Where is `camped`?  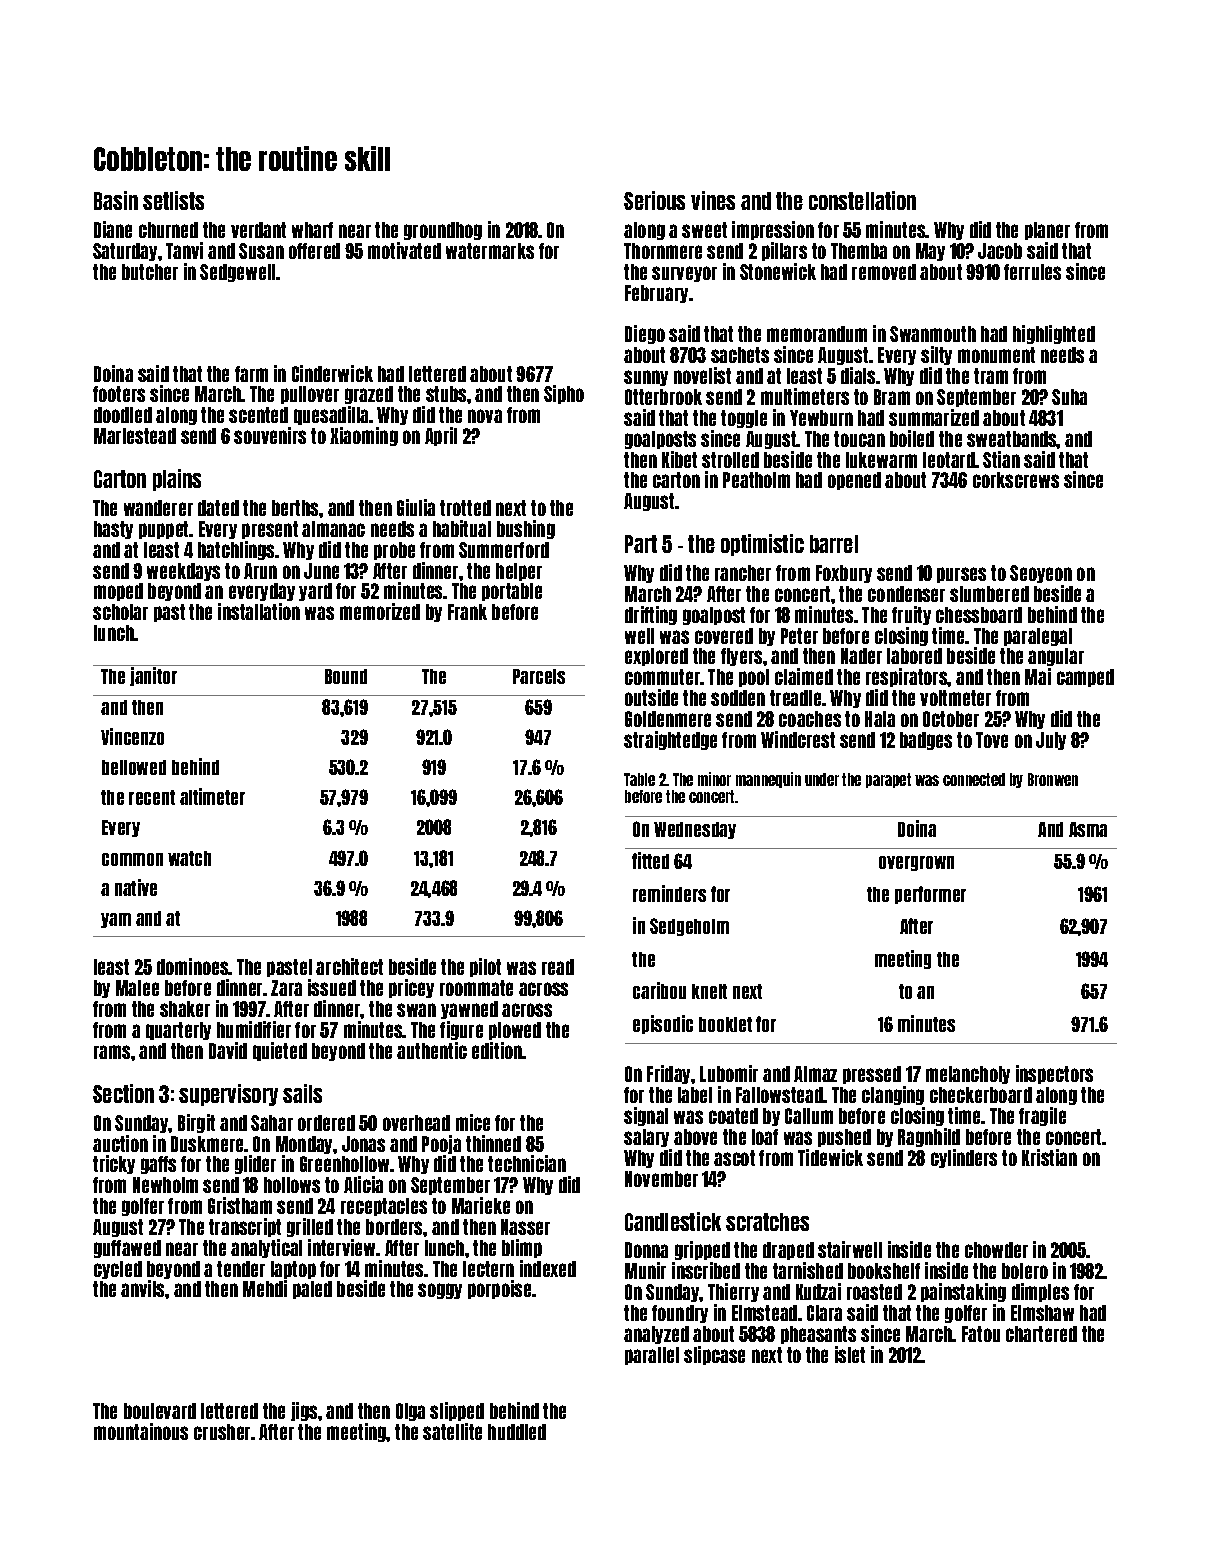
camped is located at coordinates (1085, 678).
